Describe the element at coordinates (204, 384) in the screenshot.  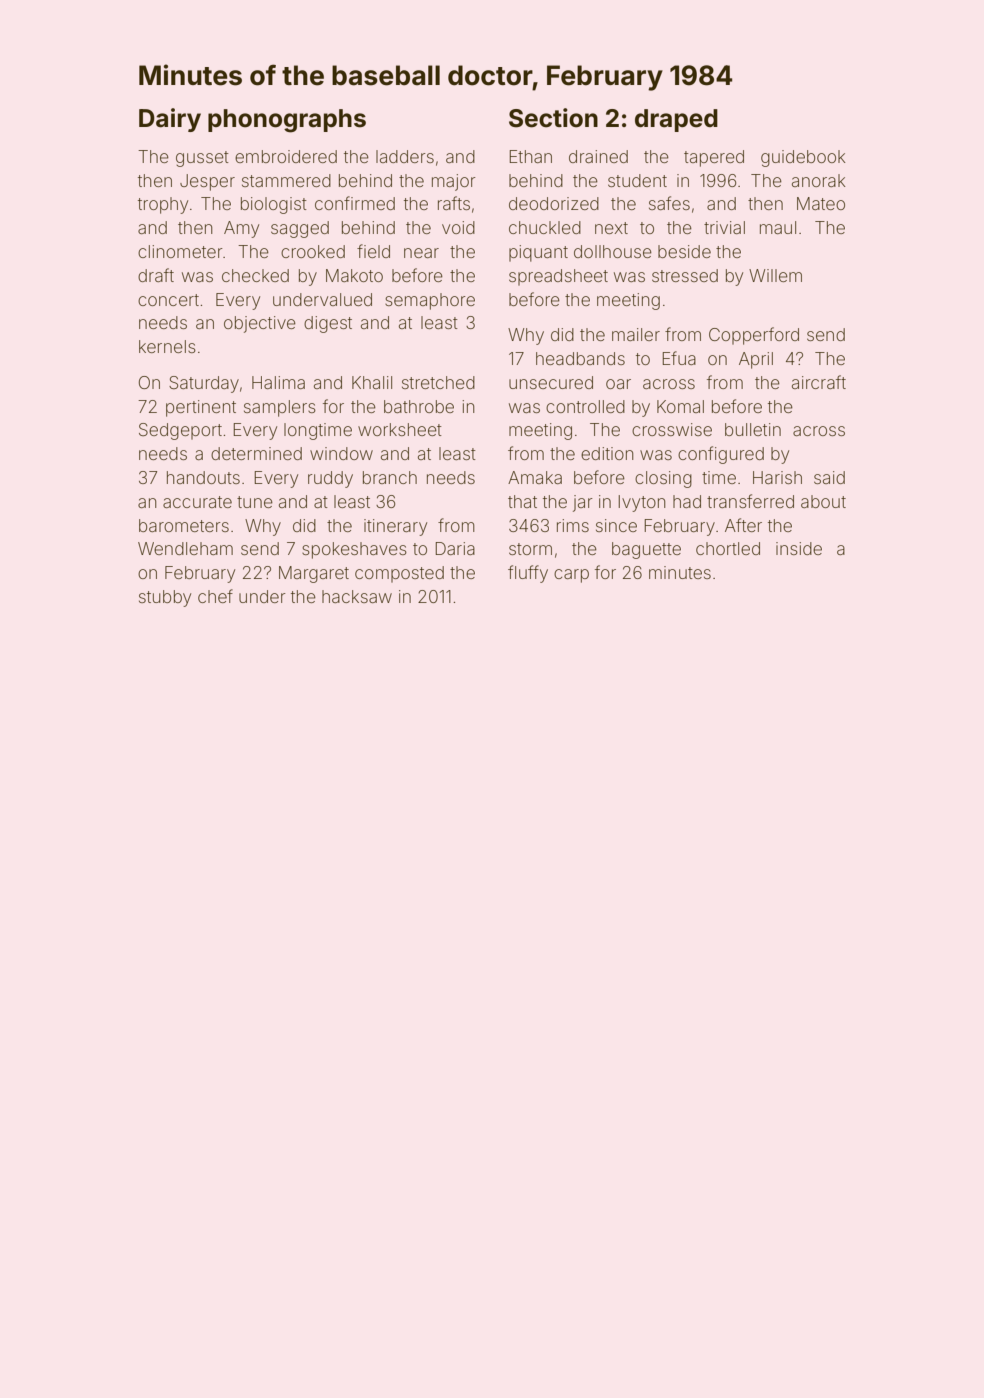
I see `Saturday` at that location.
